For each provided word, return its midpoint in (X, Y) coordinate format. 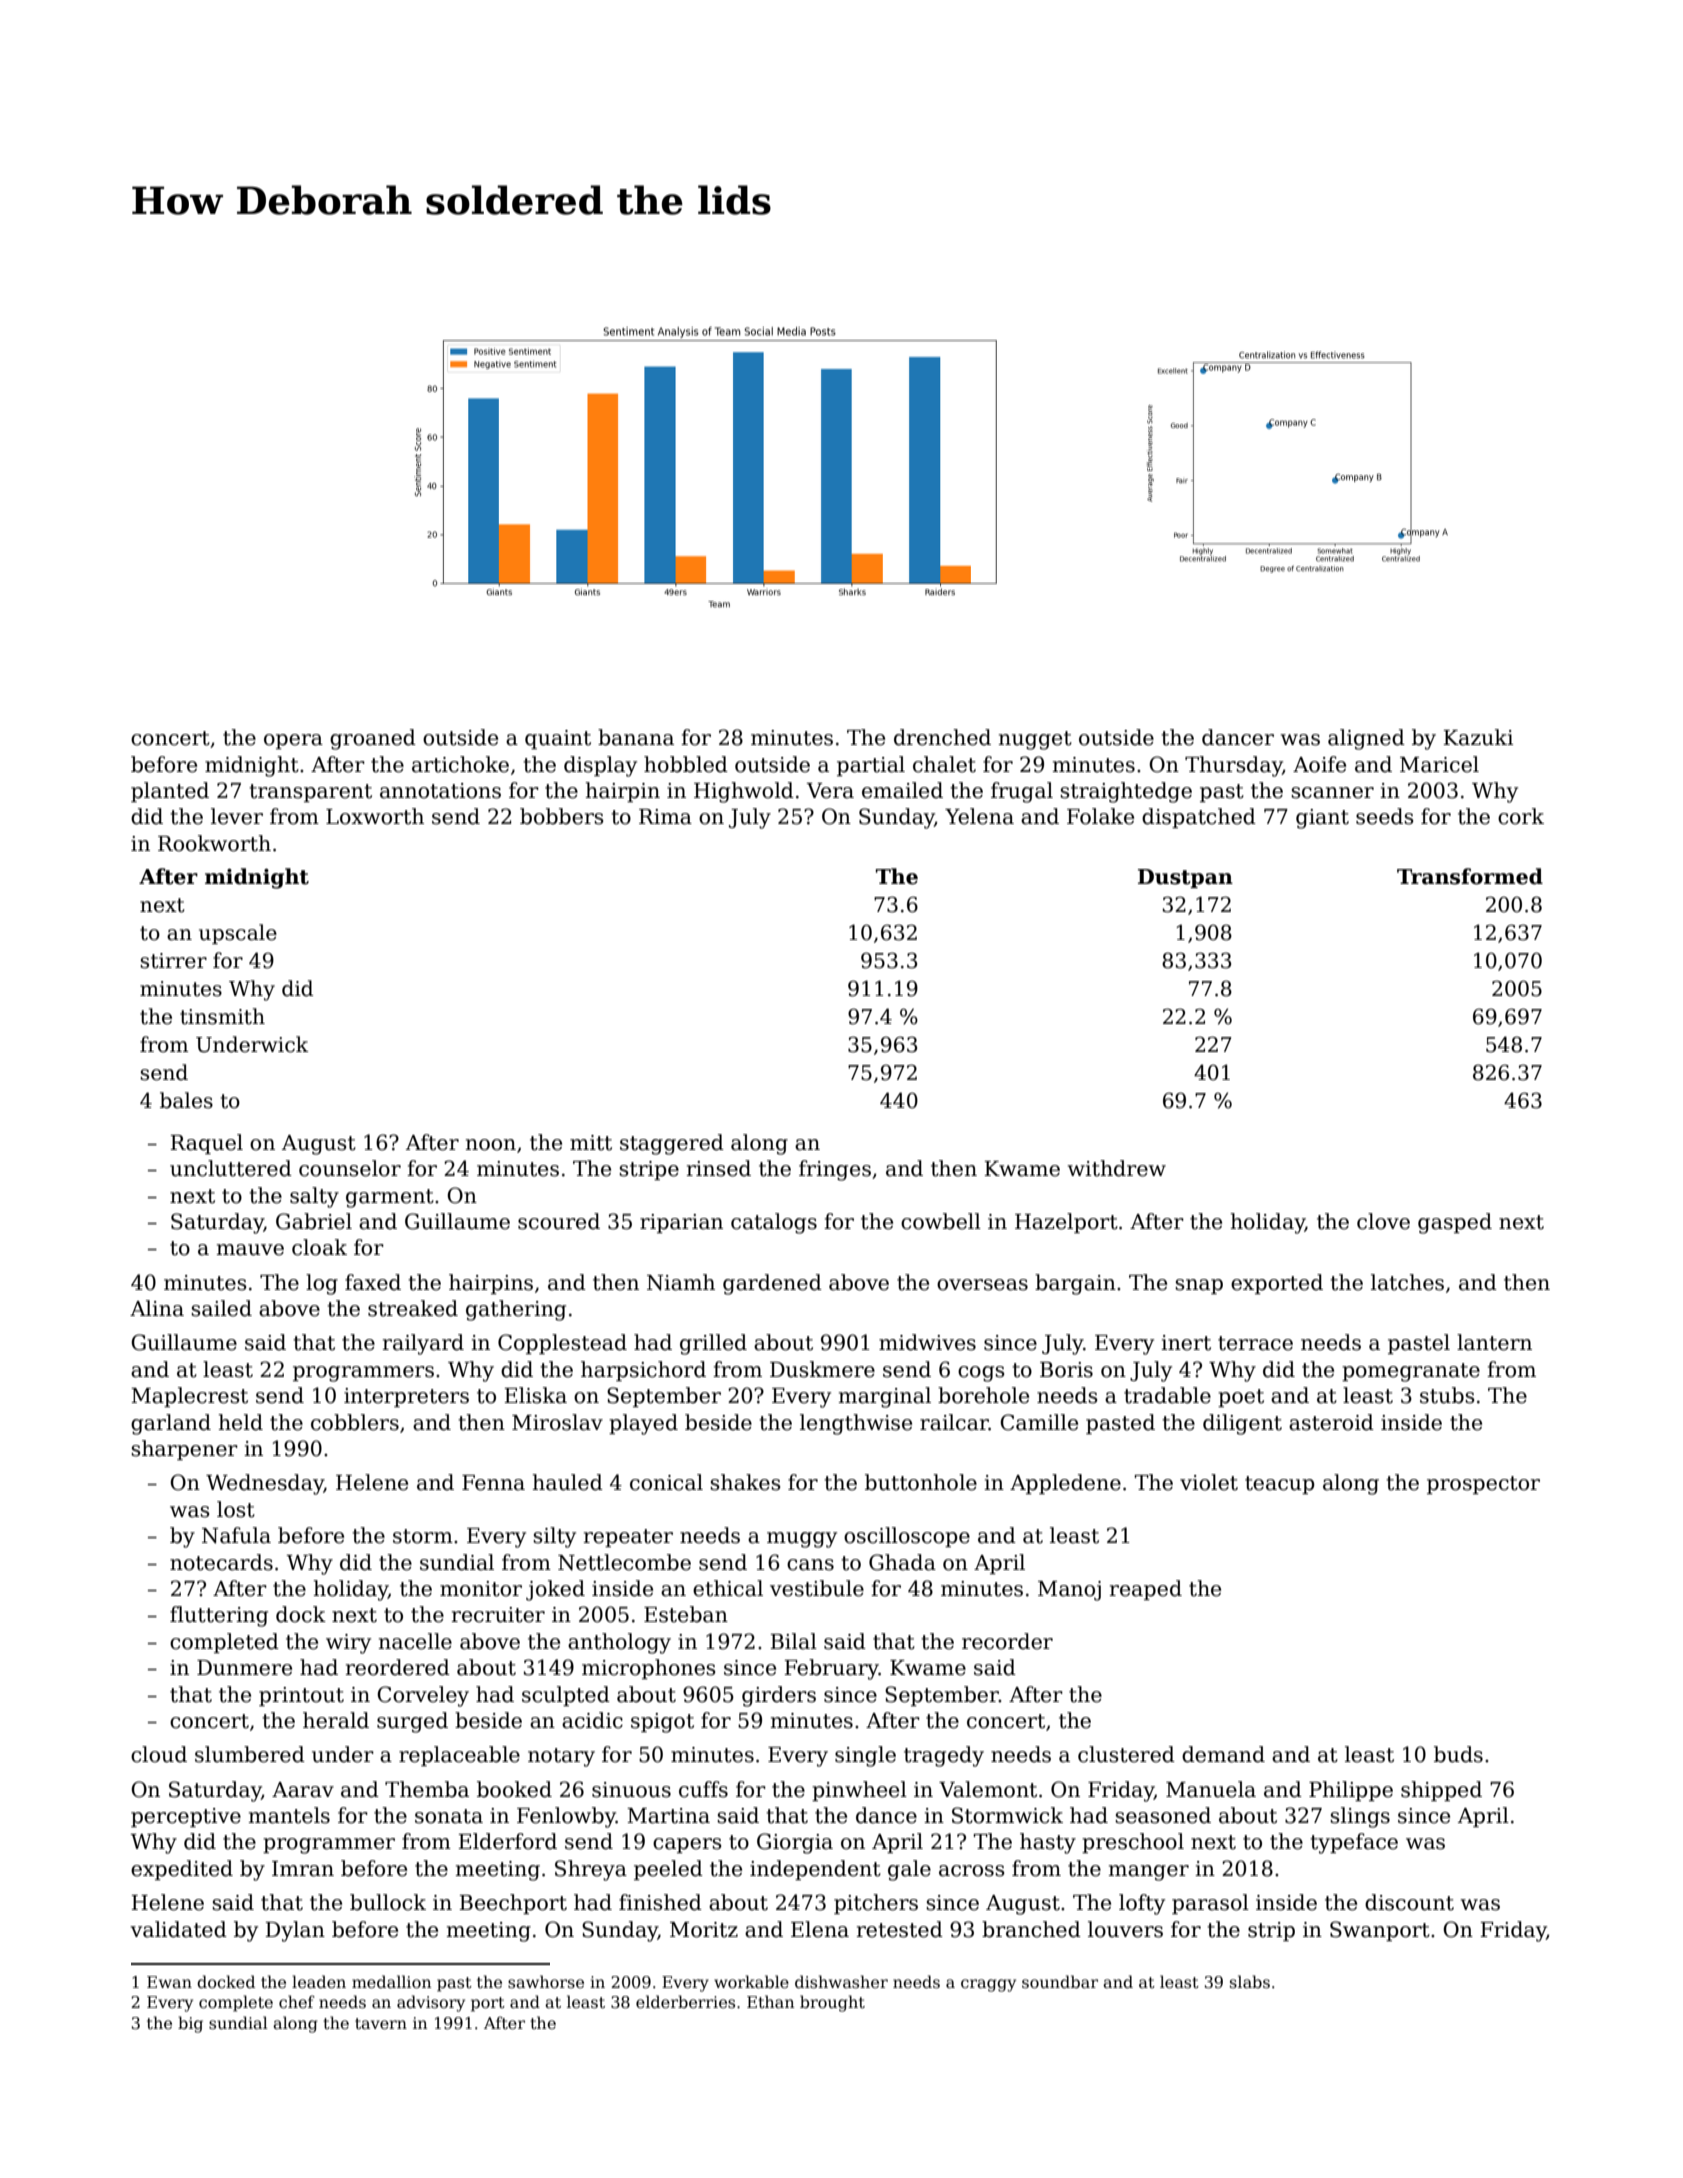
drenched (942, 737)
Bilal (793, 1641)
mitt (591, 1143)
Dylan (295, 1931)
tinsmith (222, 1016)
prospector (1483, 1485)
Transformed (1470, 876)
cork (1521, 816)
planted (170, 792)
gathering (516, 1310)
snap (1199, 1286)
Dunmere (244, 1668)
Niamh (681, 1282)
